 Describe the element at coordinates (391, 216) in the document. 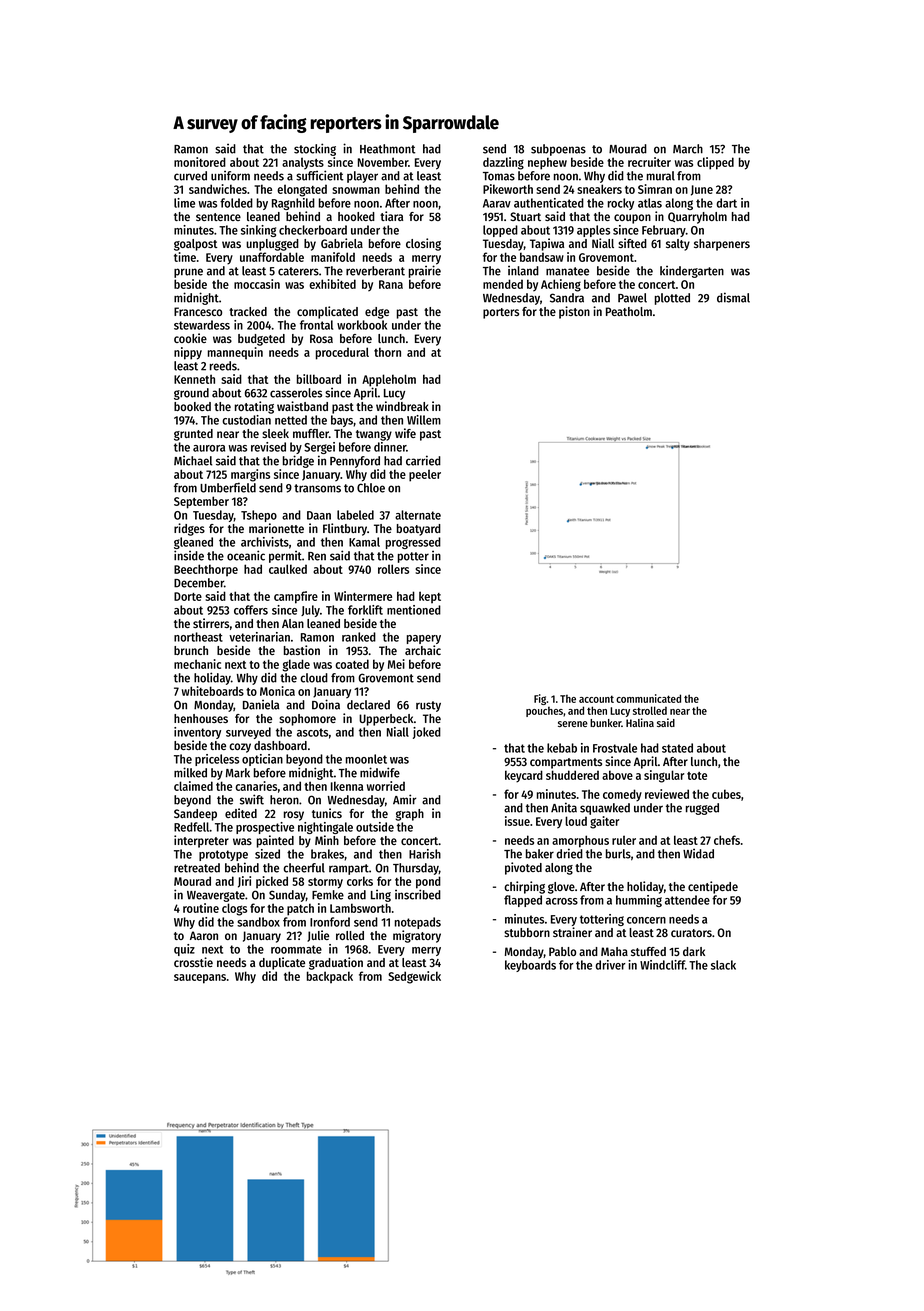

I see `tiara` at that location.
